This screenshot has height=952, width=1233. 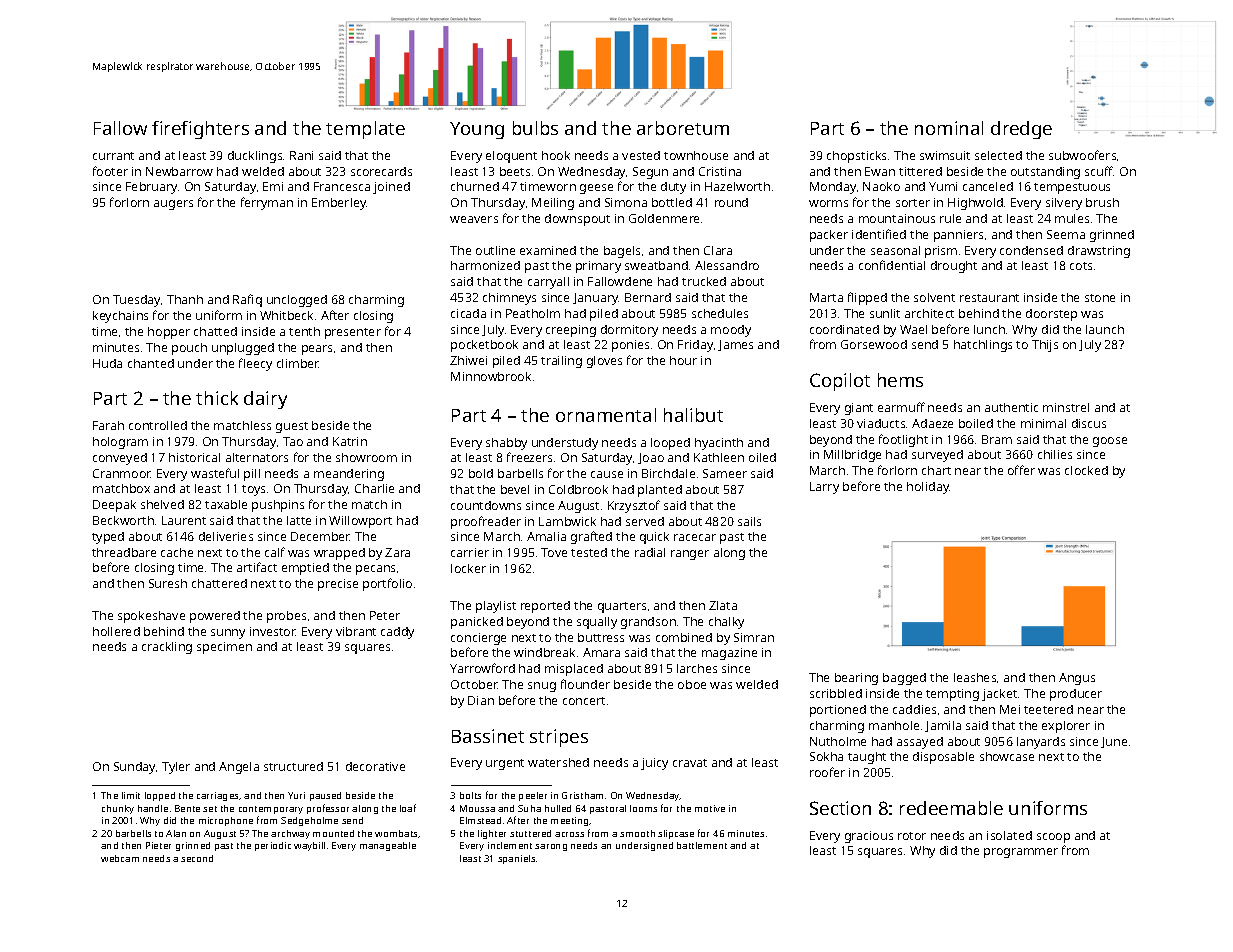 I want to click on nominal, so click(x=949, y=128).
